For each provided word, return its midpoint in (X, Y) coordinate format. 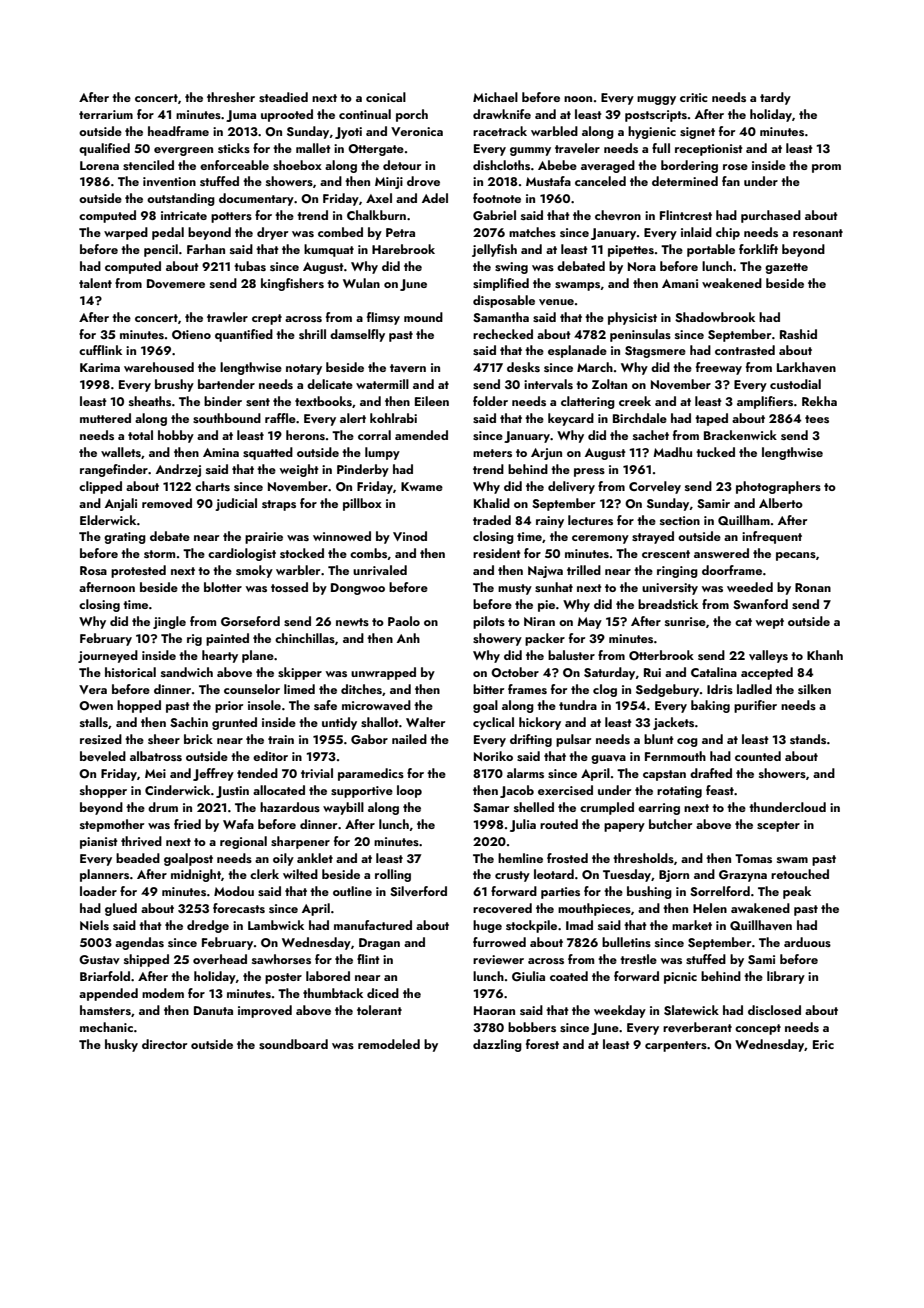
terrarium (106, 114)
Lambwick (276, 925)
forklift (758, 249)
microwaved (376, 705)
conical (386, 97)
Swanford (760, 604)
